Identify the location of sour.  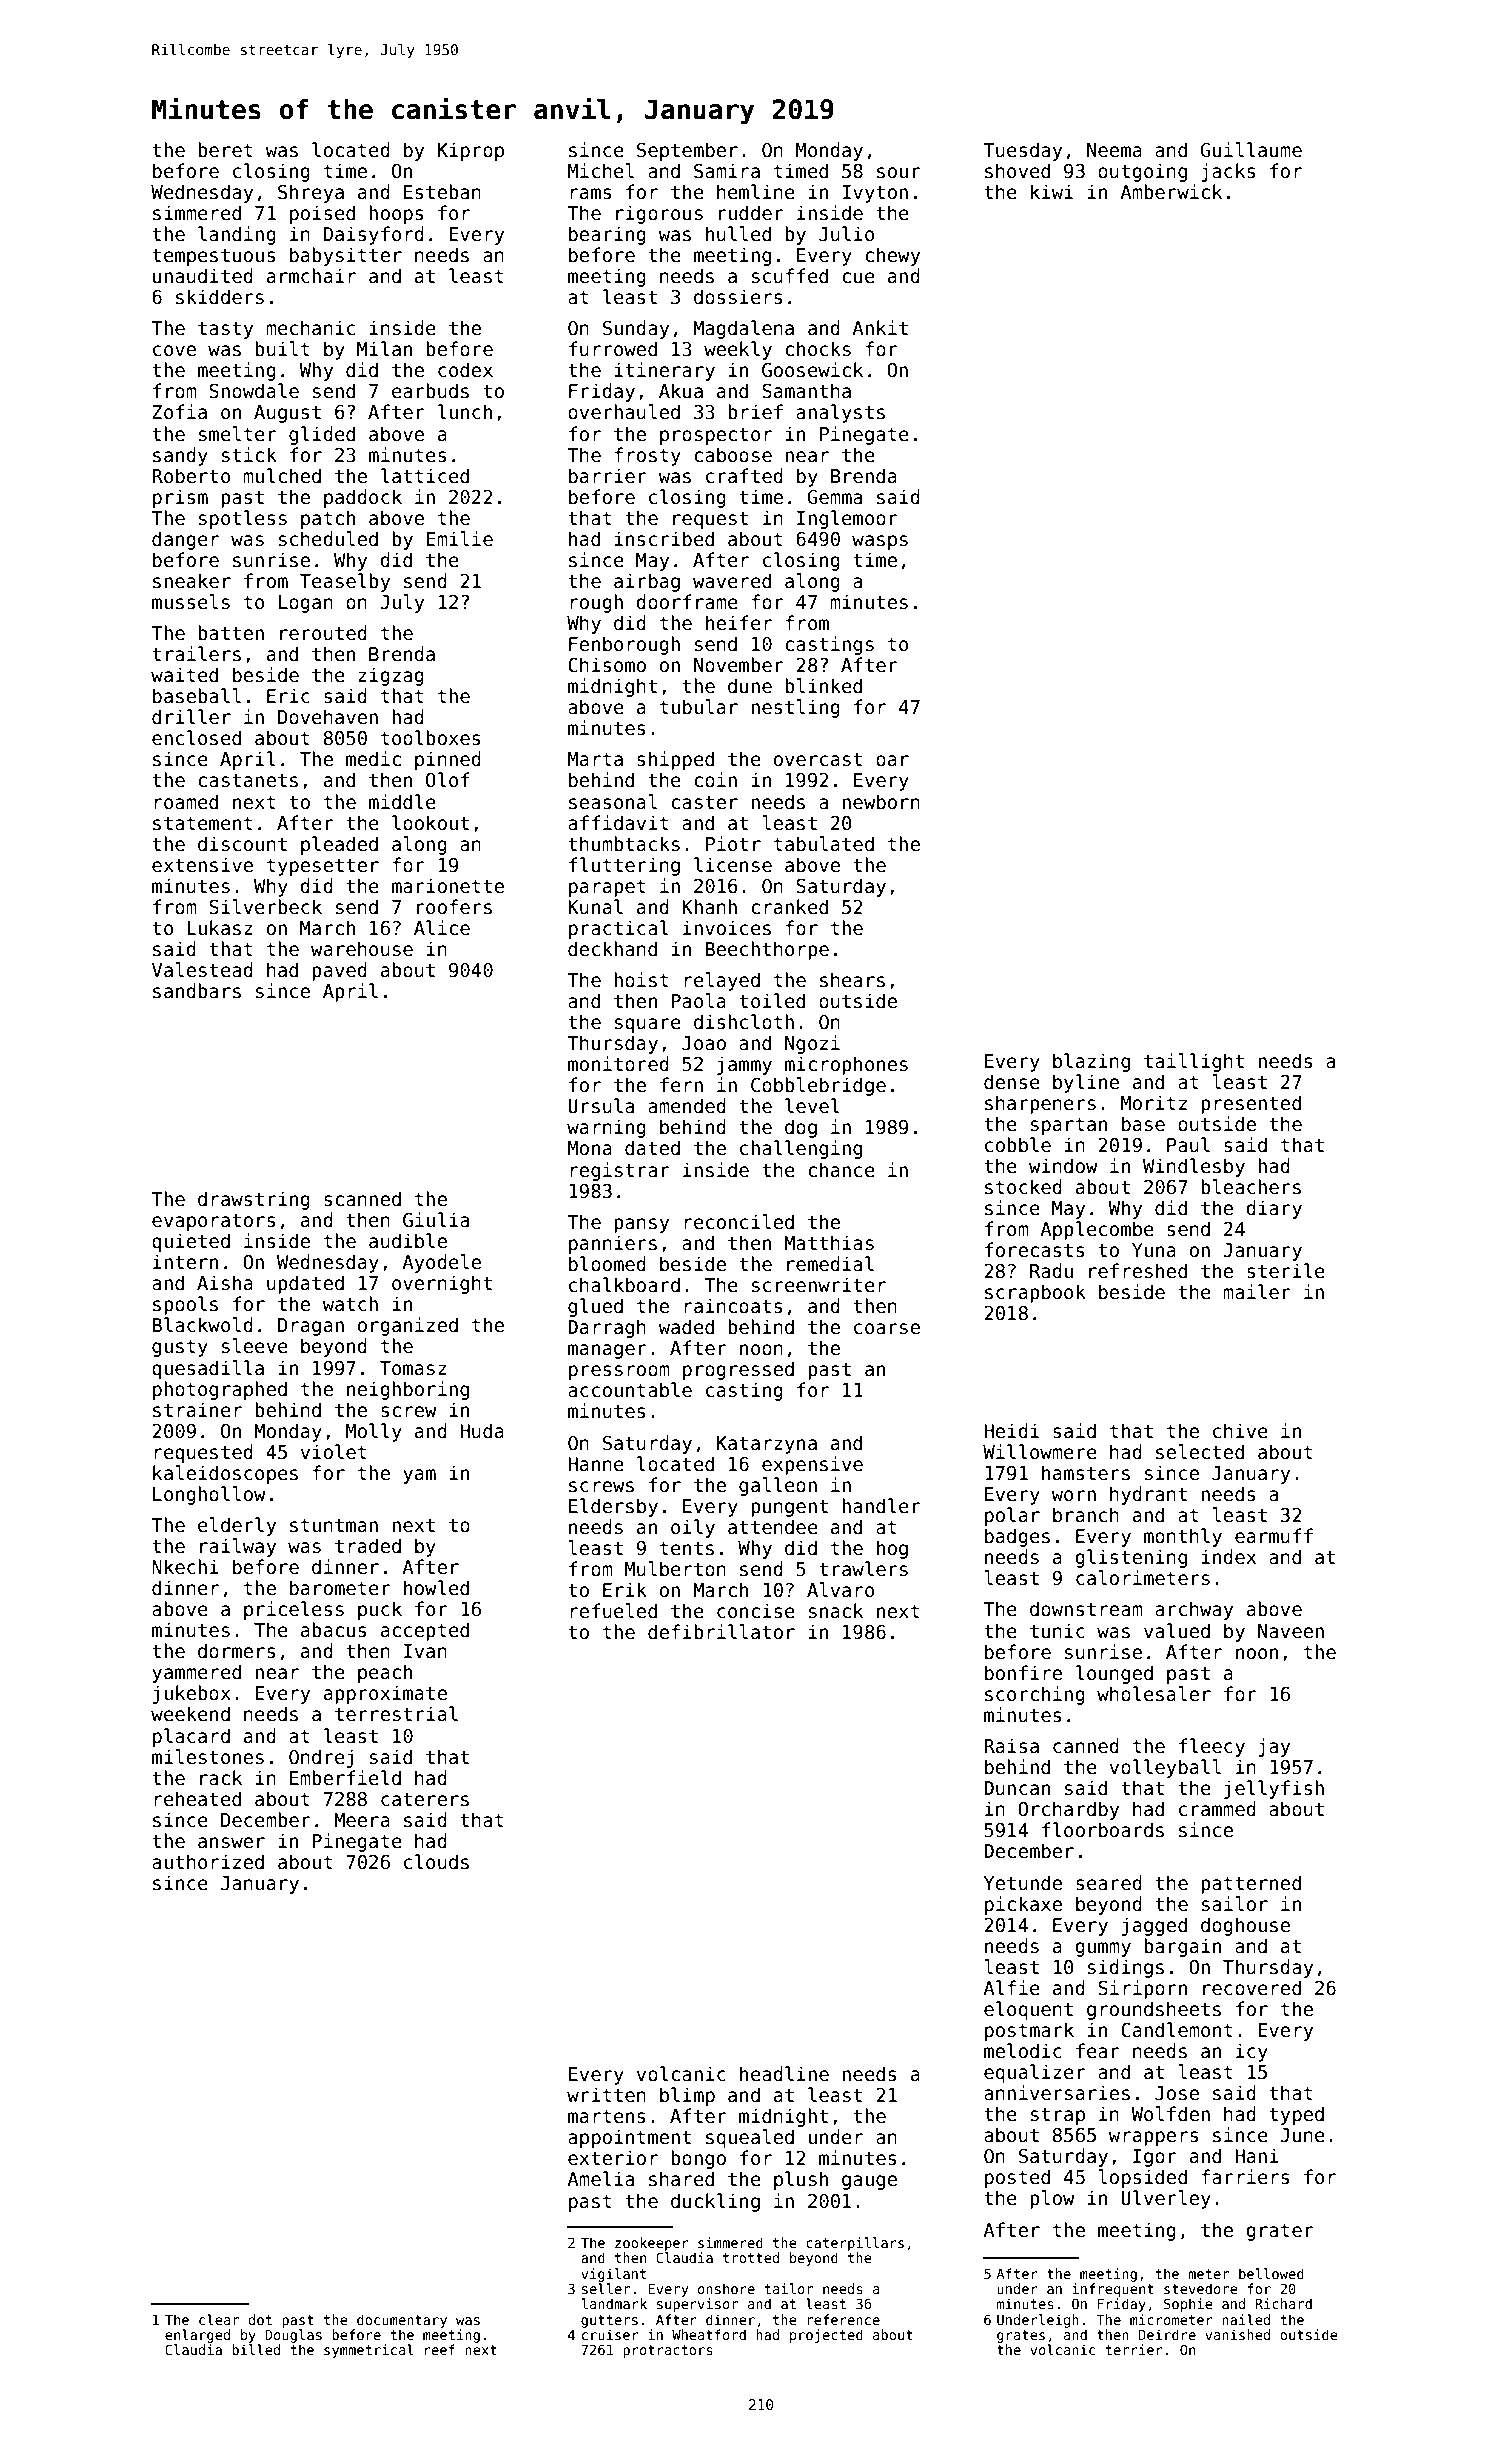
(899, 173).
